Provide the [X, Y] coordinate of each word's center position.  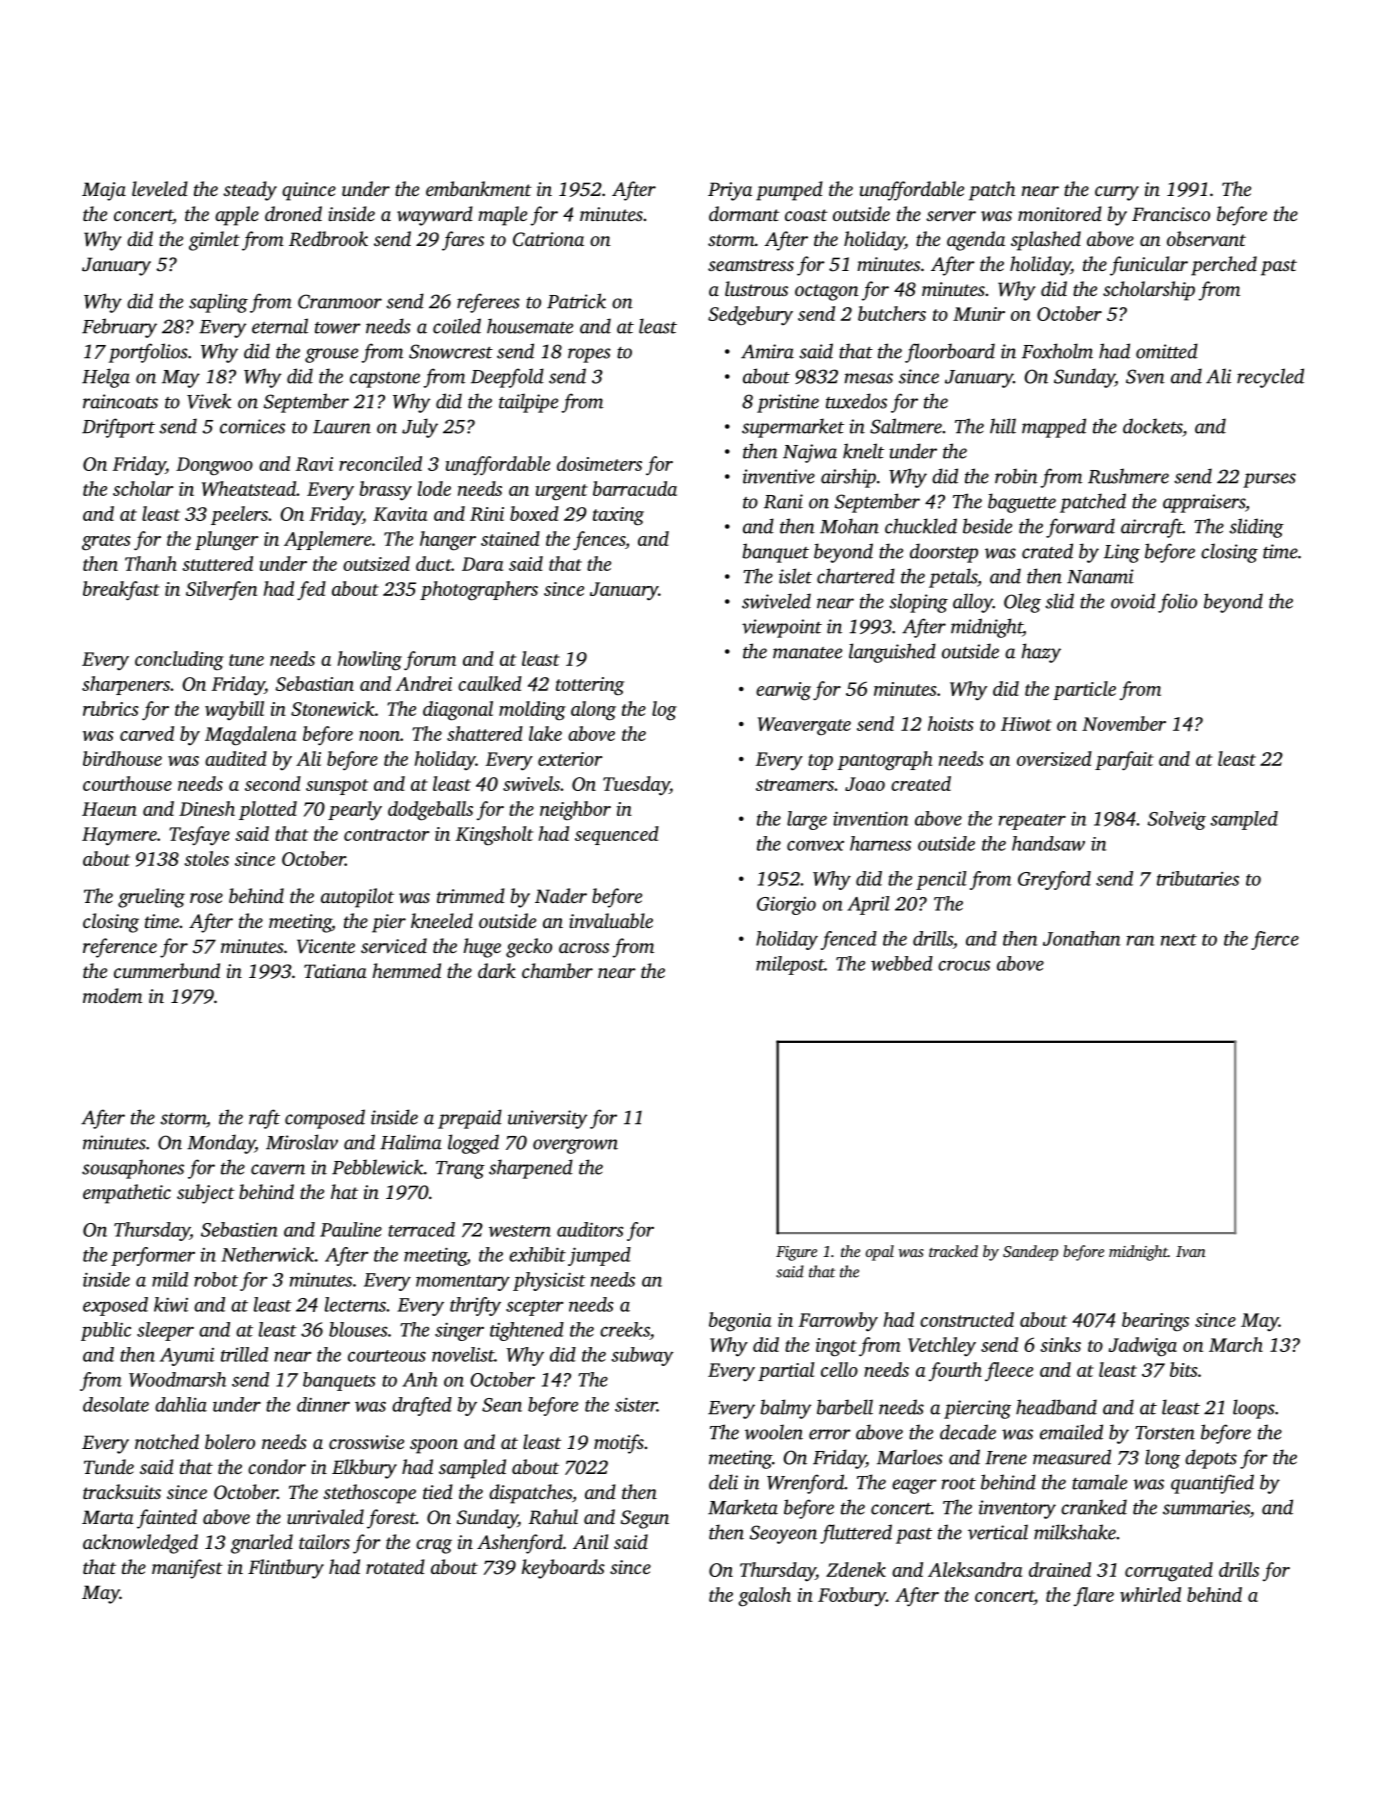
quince [309, 191]
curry [1117, 193]
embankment [479, 188]
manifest [187, 1569]
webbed [902, 963]
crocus [964, 965]
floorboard [950, 353]
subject [206, 1194]
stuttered [217, 563]
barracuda [635, 488]
